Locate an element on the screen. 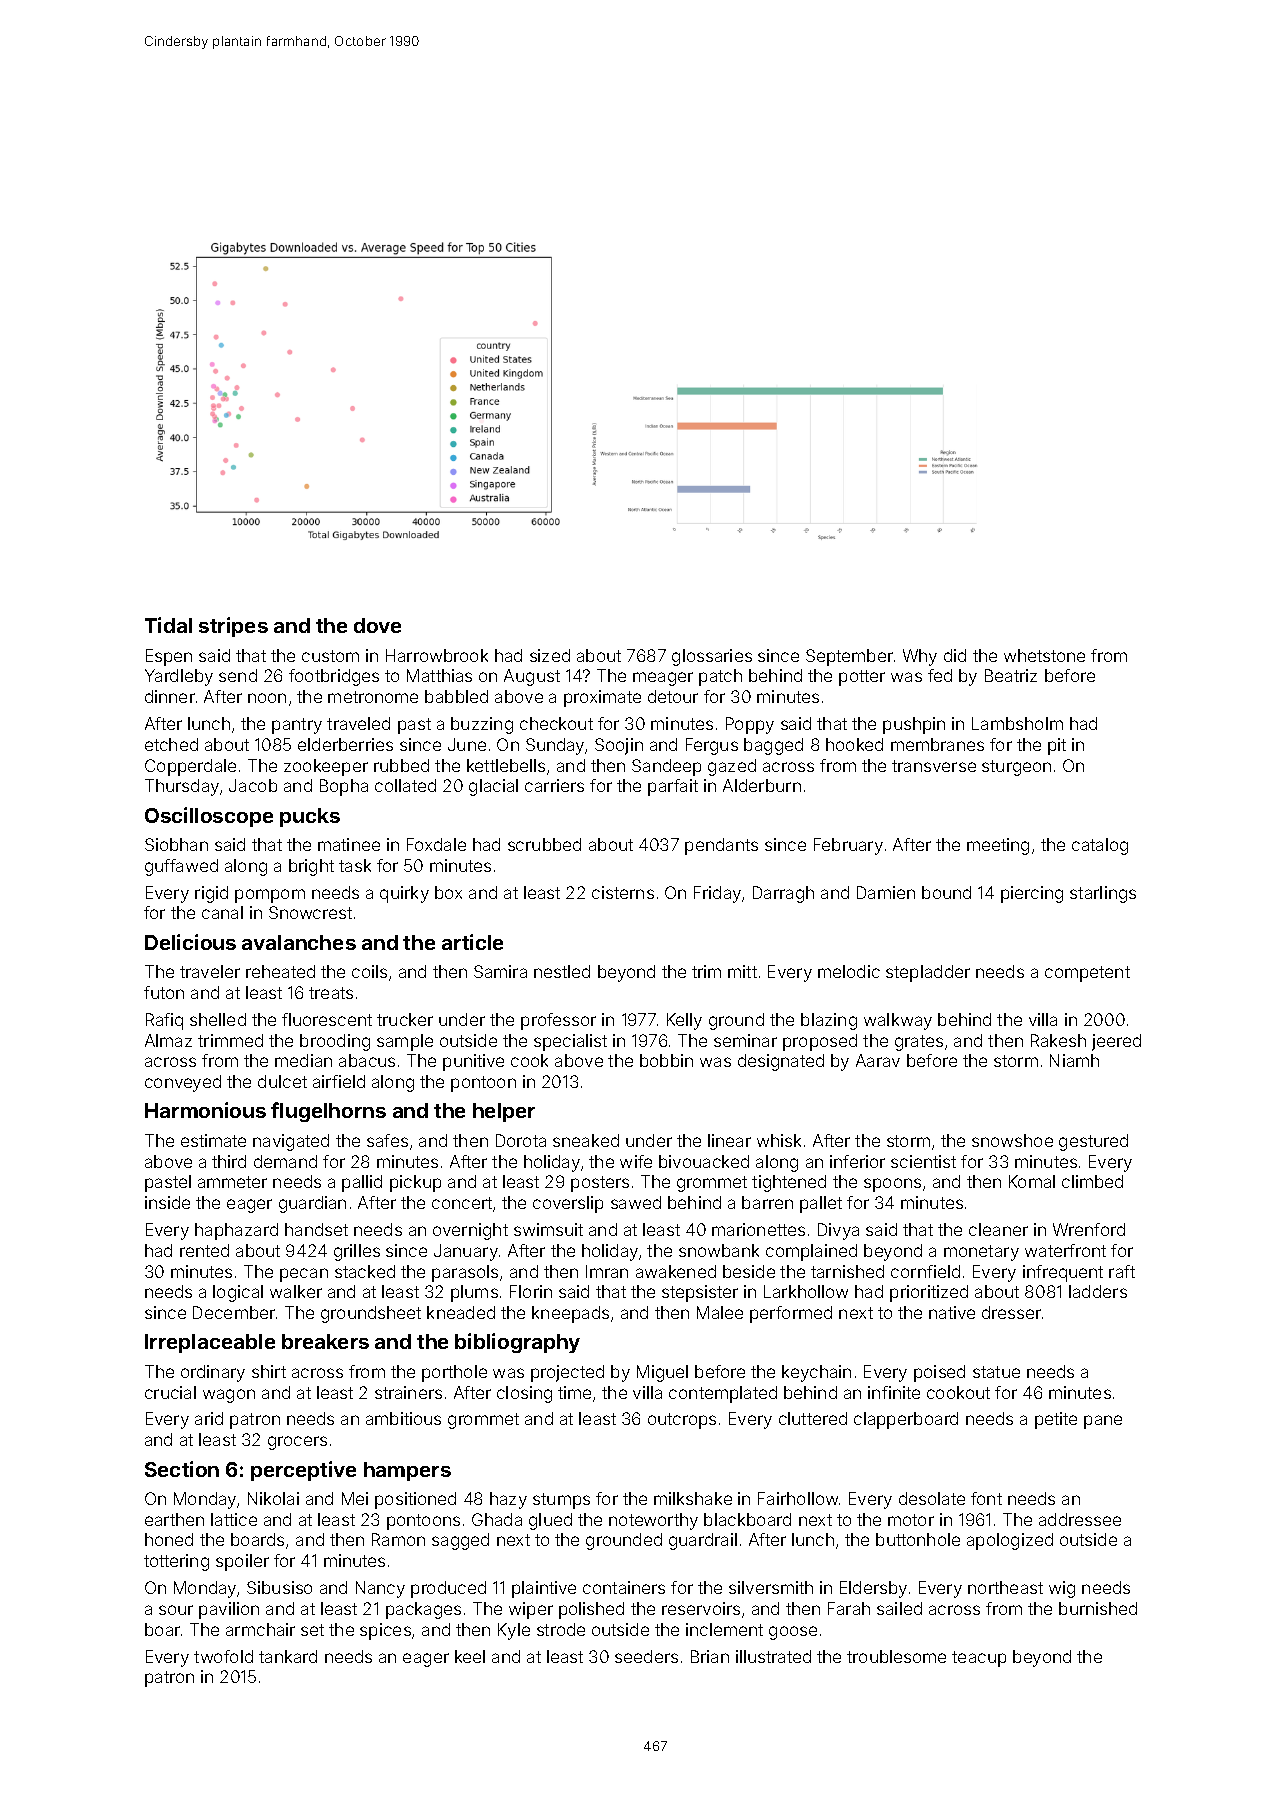 This screenshot has width=1287, height=1820. mitt is located at coordinates (742, 971).
